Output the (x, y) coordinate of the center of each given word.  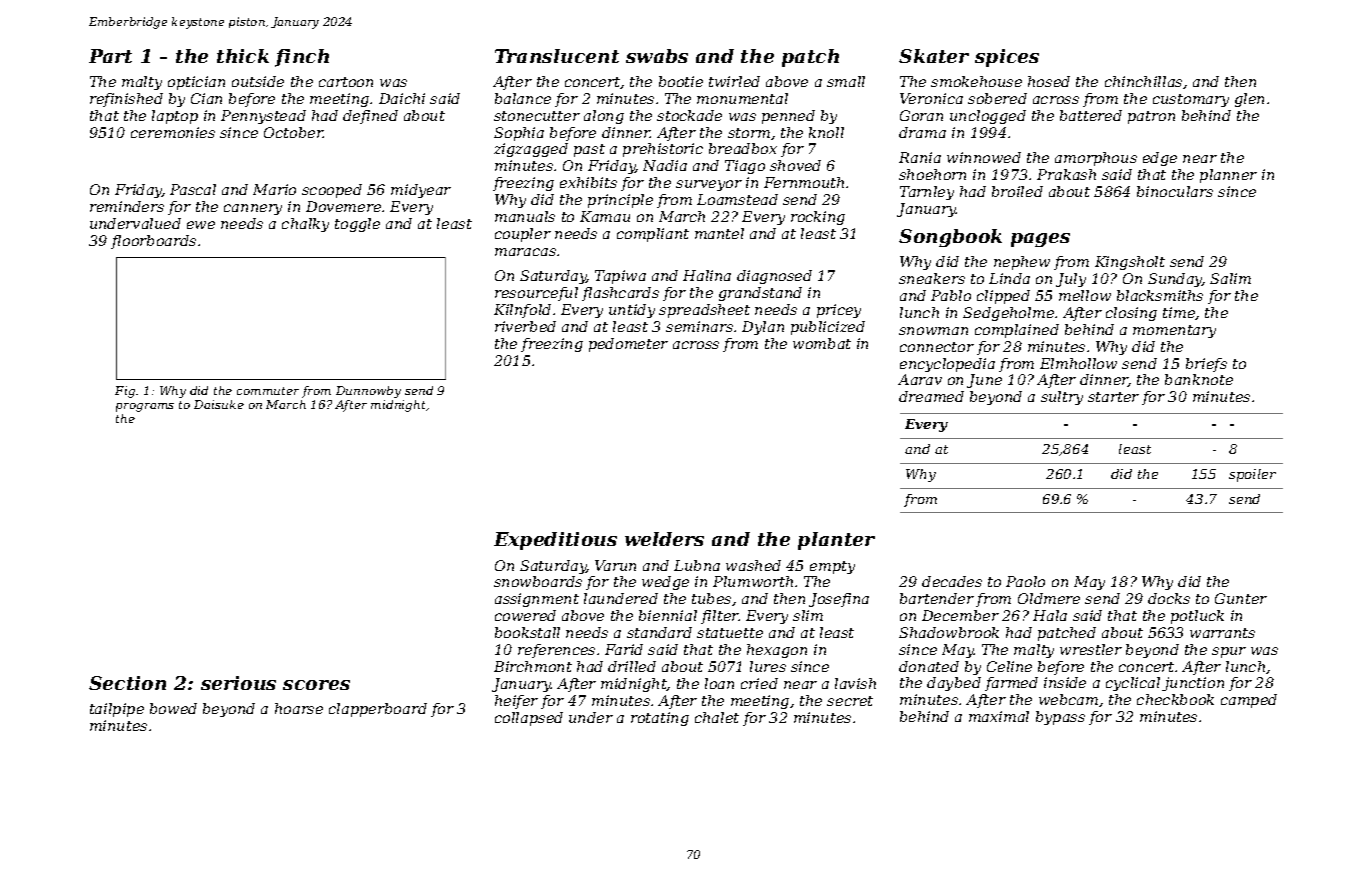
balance (523, 98)
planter (836, 541)
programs (145, 407)
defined (370, 117)
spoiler (1252, 475)
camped (1249, 701)
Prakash (1066, 174)
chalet (717, 717)
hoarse (299, 708)
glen (1249, 100)
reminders (127, 206)
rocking (818, 218)
